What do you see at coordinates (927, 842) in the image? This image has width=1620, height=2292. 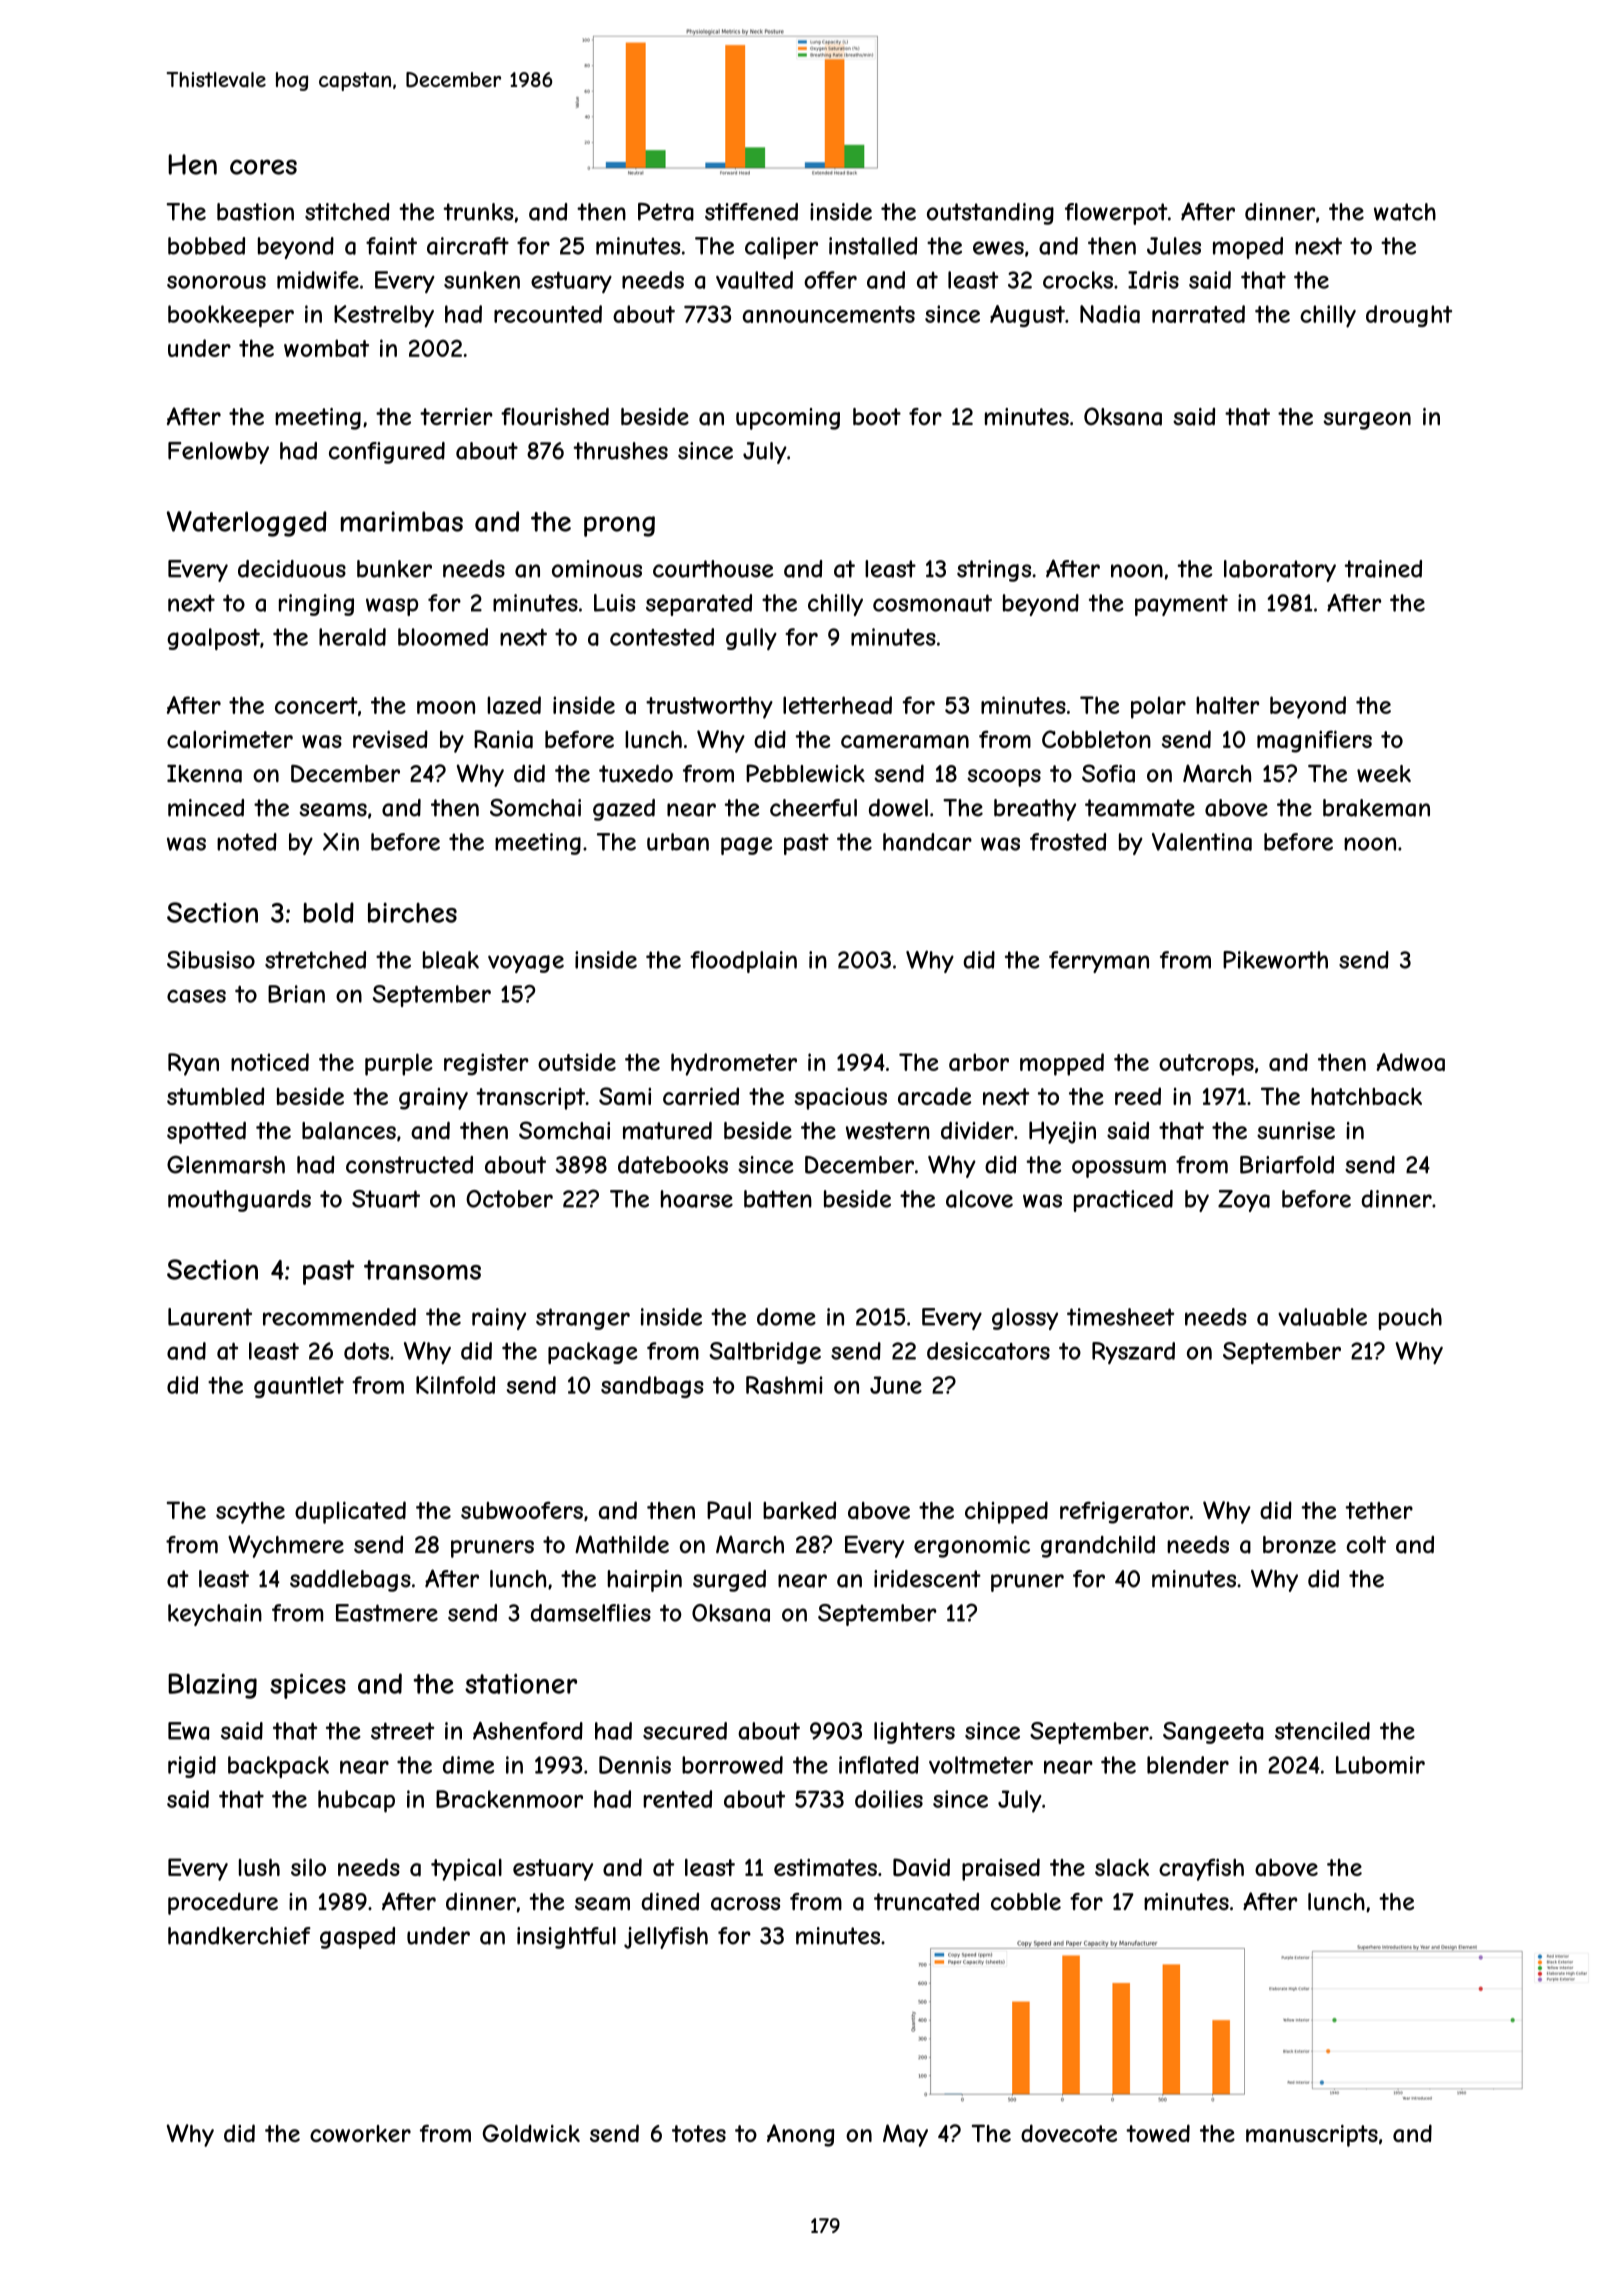 I see `handcar` at bounding box center [927, 842].
